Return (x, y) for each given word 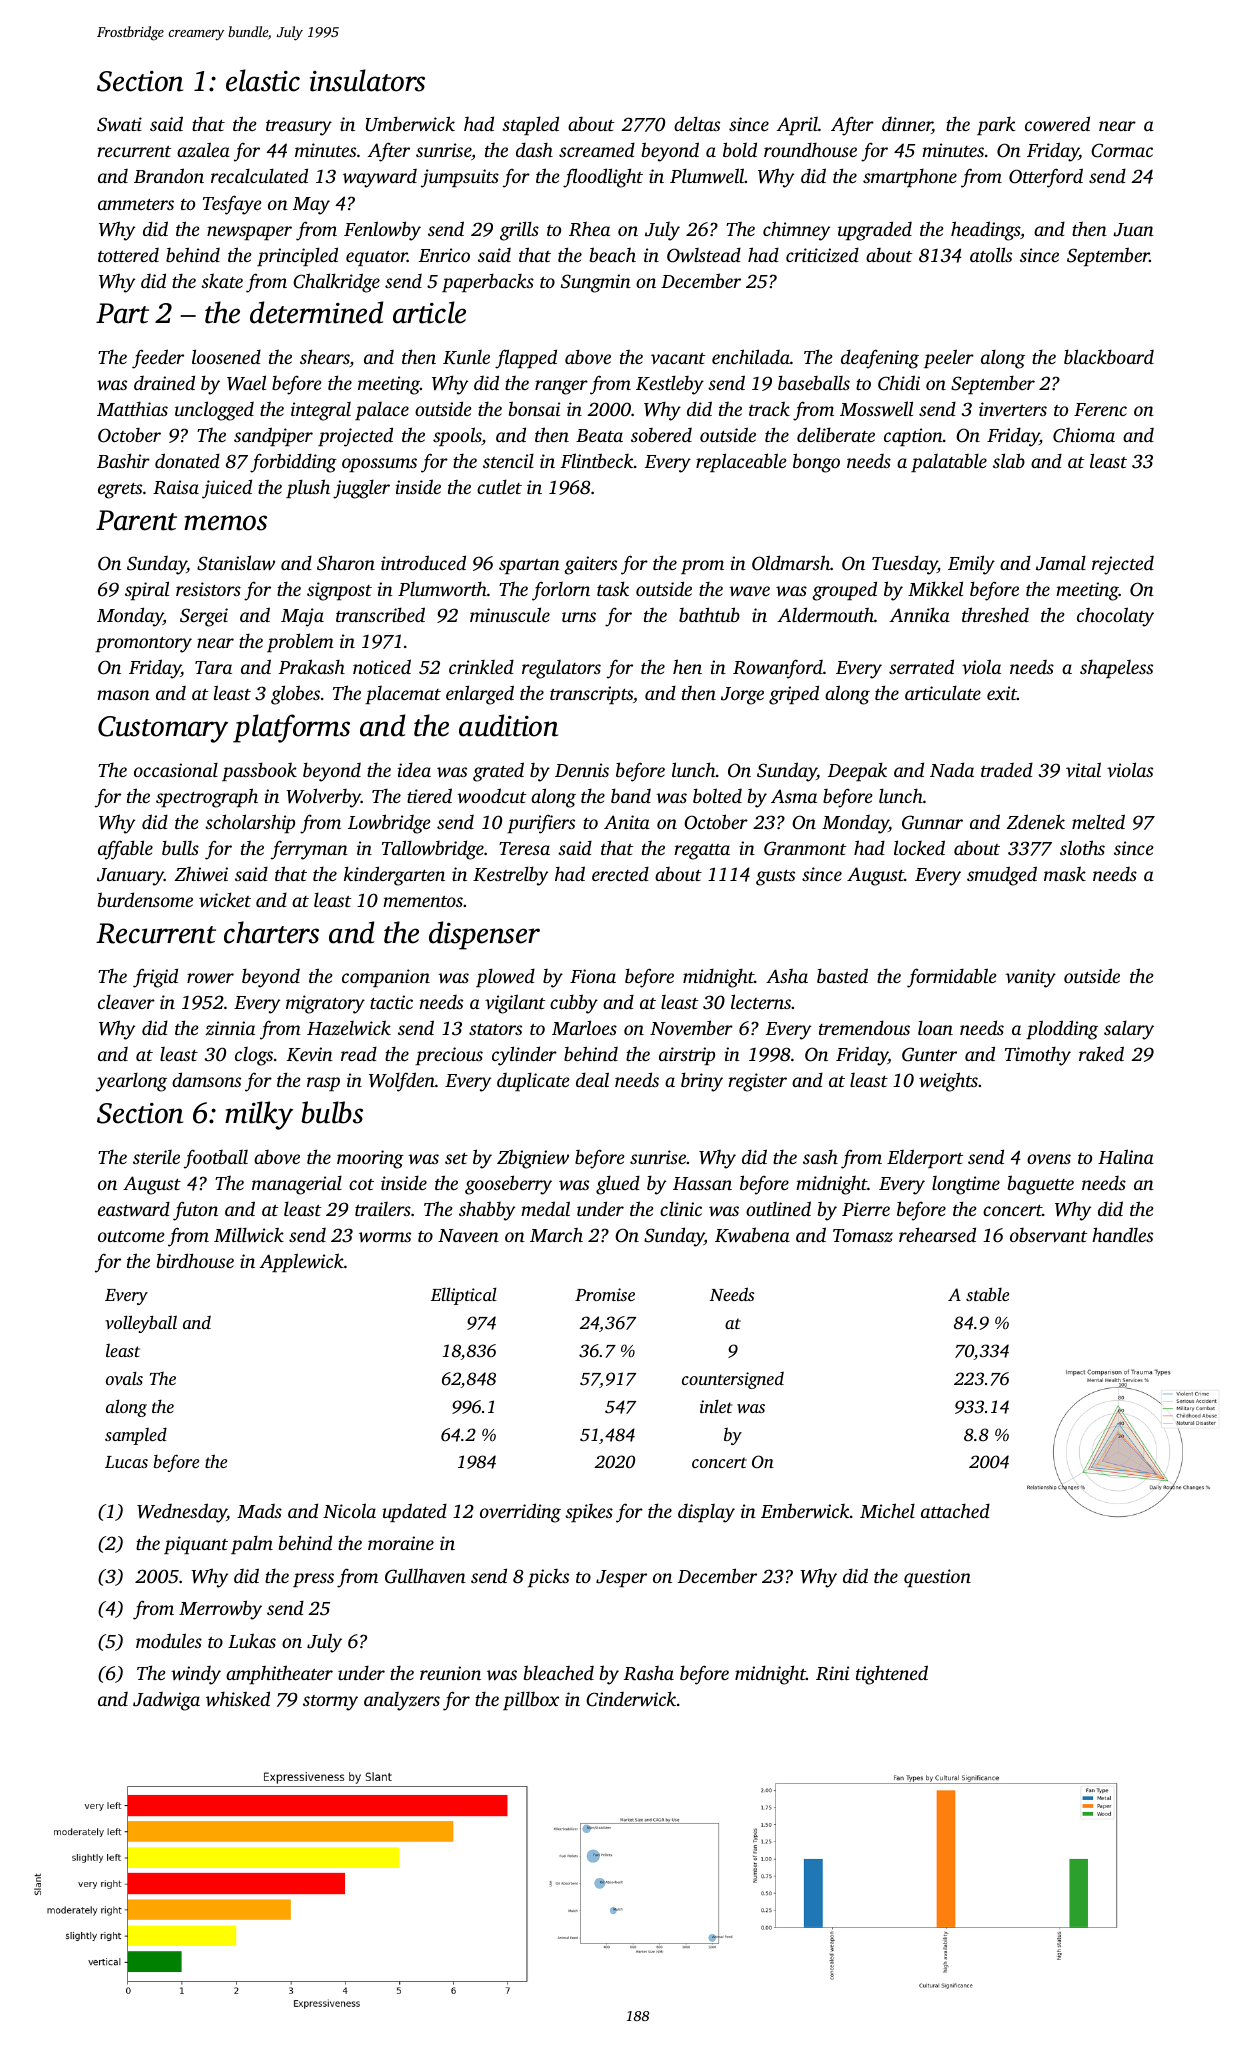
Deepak (857, 771)
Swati (119, 124)
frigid (155, 978)
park (996, 126)
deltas (697, 123)
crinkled (481, 666)
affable (125, 850)
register (757, 1082)
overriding (520, 1513)
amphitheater (279, 1674)
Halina (1126, 1156)
